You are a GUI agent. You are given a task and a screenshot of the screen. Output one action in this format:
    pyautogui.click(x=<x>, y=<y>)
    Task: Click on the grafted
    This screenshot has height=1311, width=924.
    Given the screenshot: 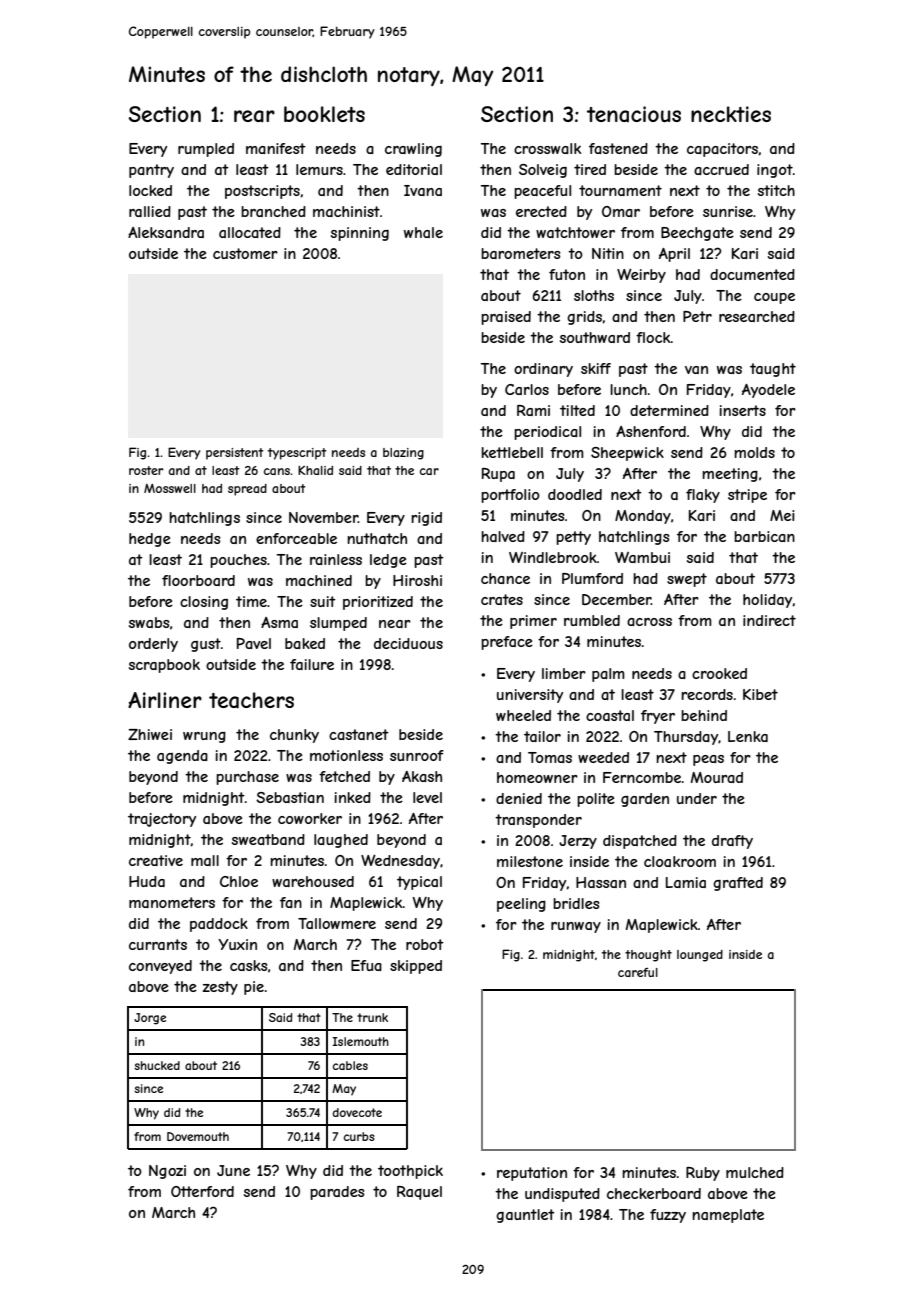 What is the action you would take?
    pyautogui.click(x=738, y=884)
